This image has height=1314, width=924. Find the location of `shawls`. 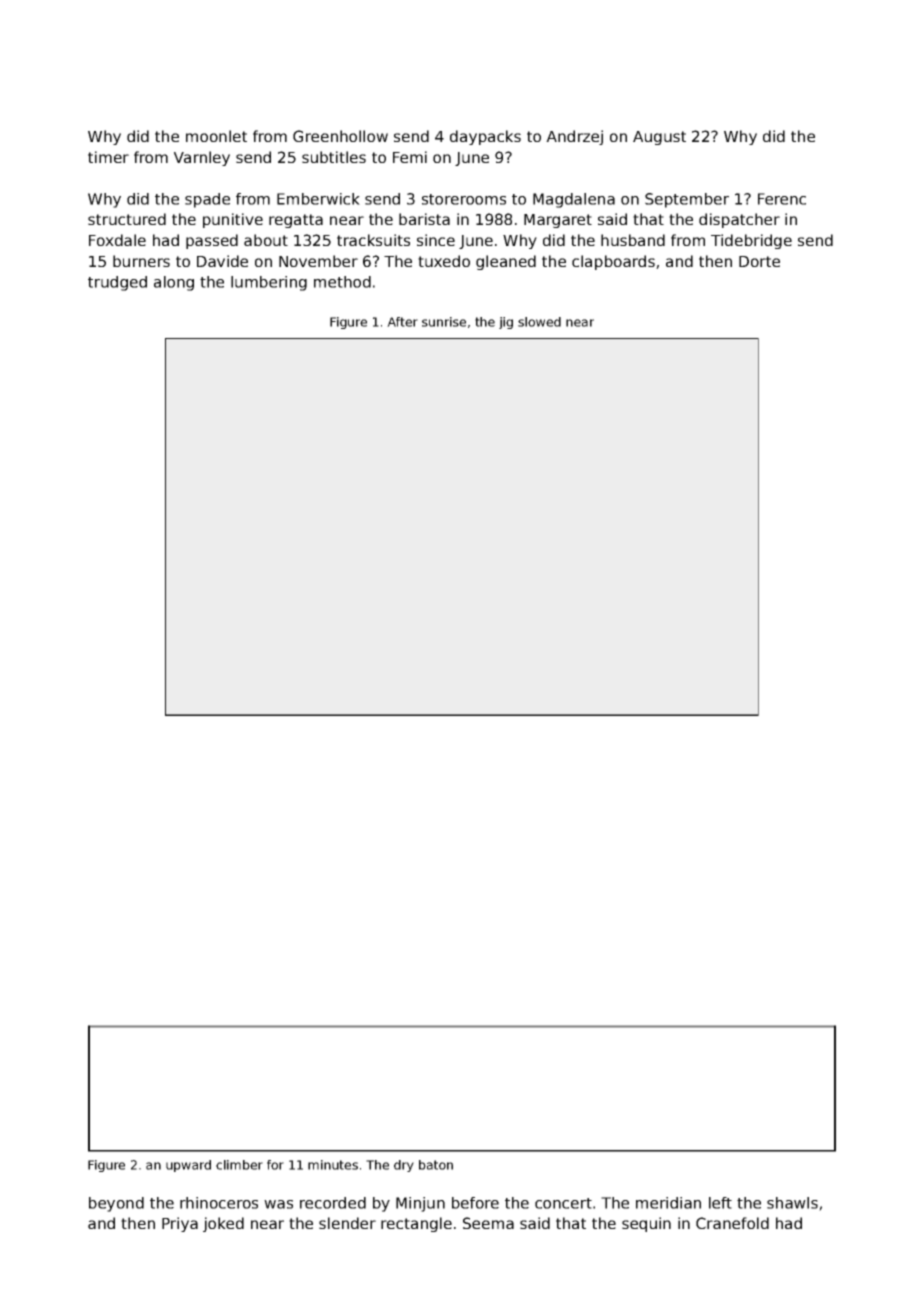

shawls is located at coordinates (792, 1203).
